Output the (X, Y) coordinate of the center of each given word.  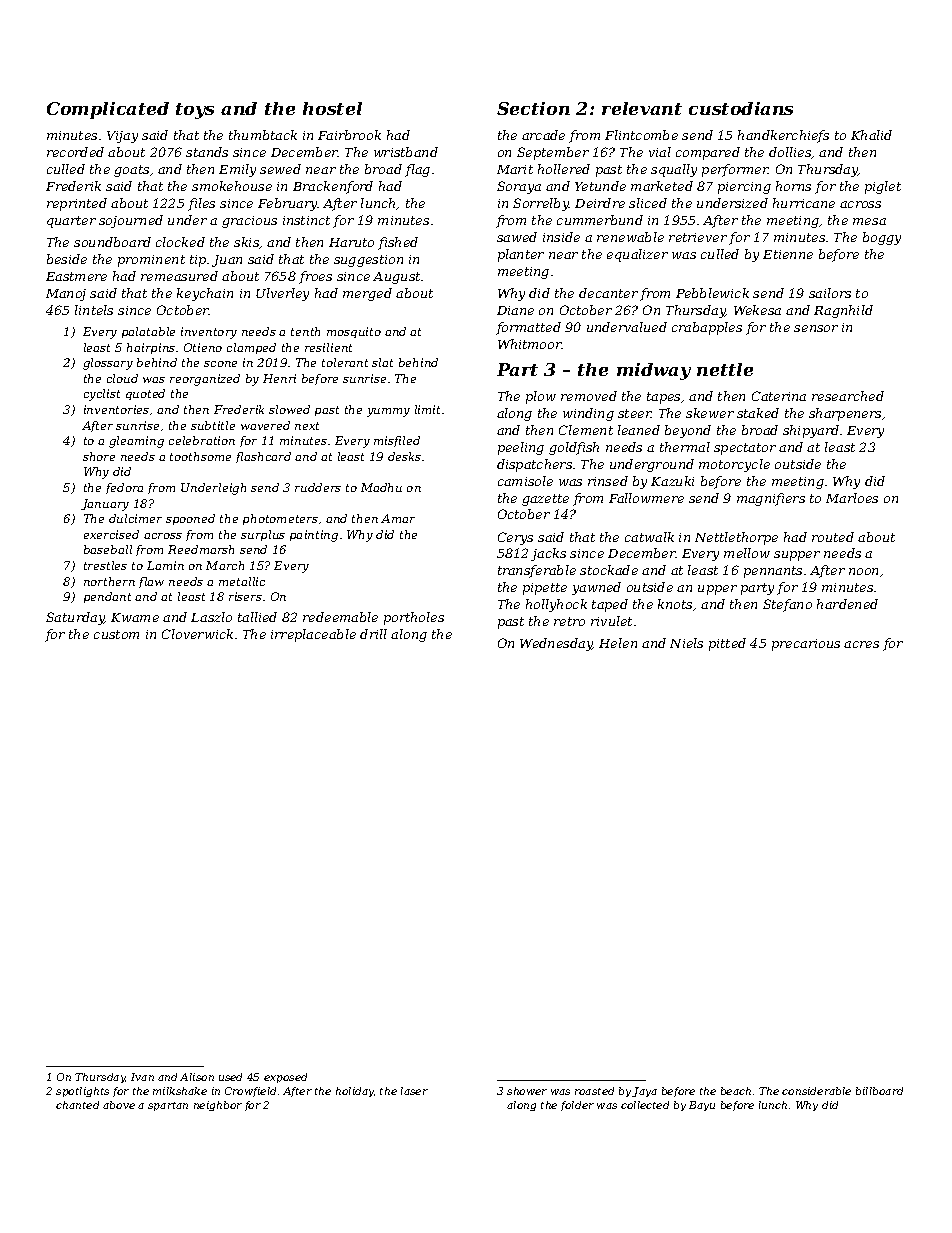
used (230, 1077)
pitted (727, 644)
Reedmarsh (201, 549)
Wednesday (556, 644)
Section (533, 108)
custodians (741, 108)
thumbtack (263, 135)
